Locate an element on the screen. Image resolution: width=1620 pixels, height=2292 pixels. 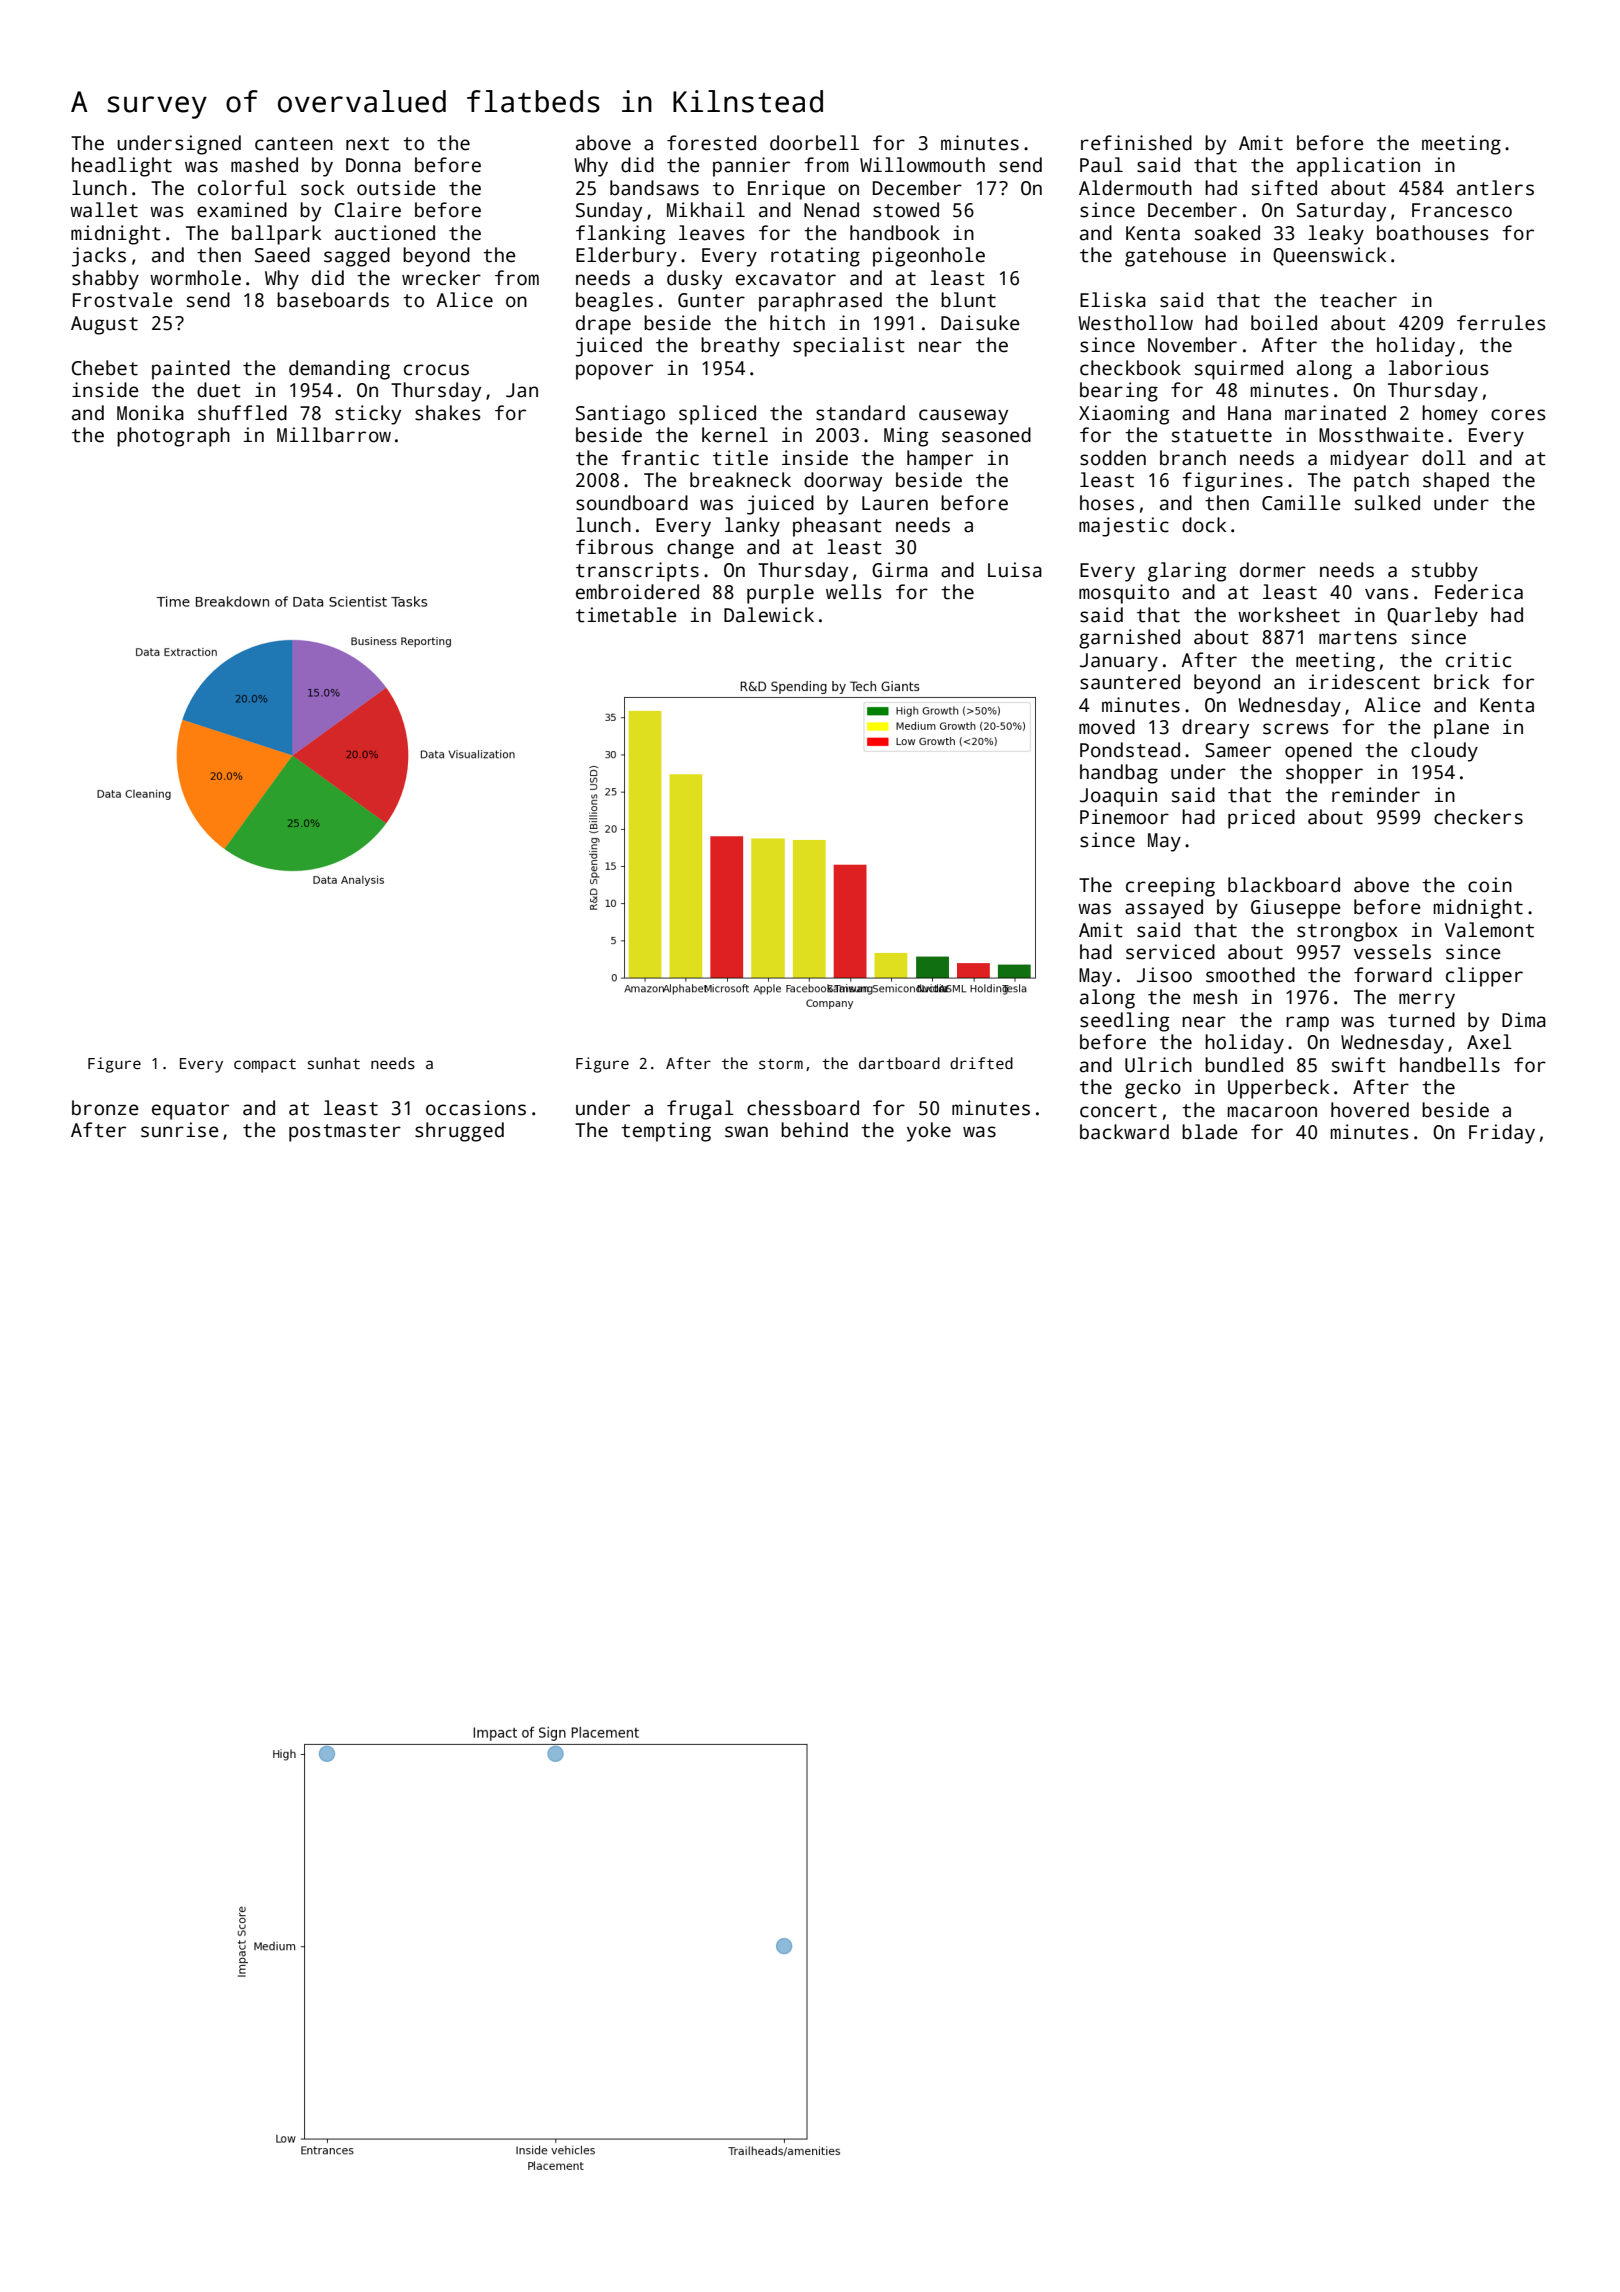
canteen is located at coordinates (294, 144).
